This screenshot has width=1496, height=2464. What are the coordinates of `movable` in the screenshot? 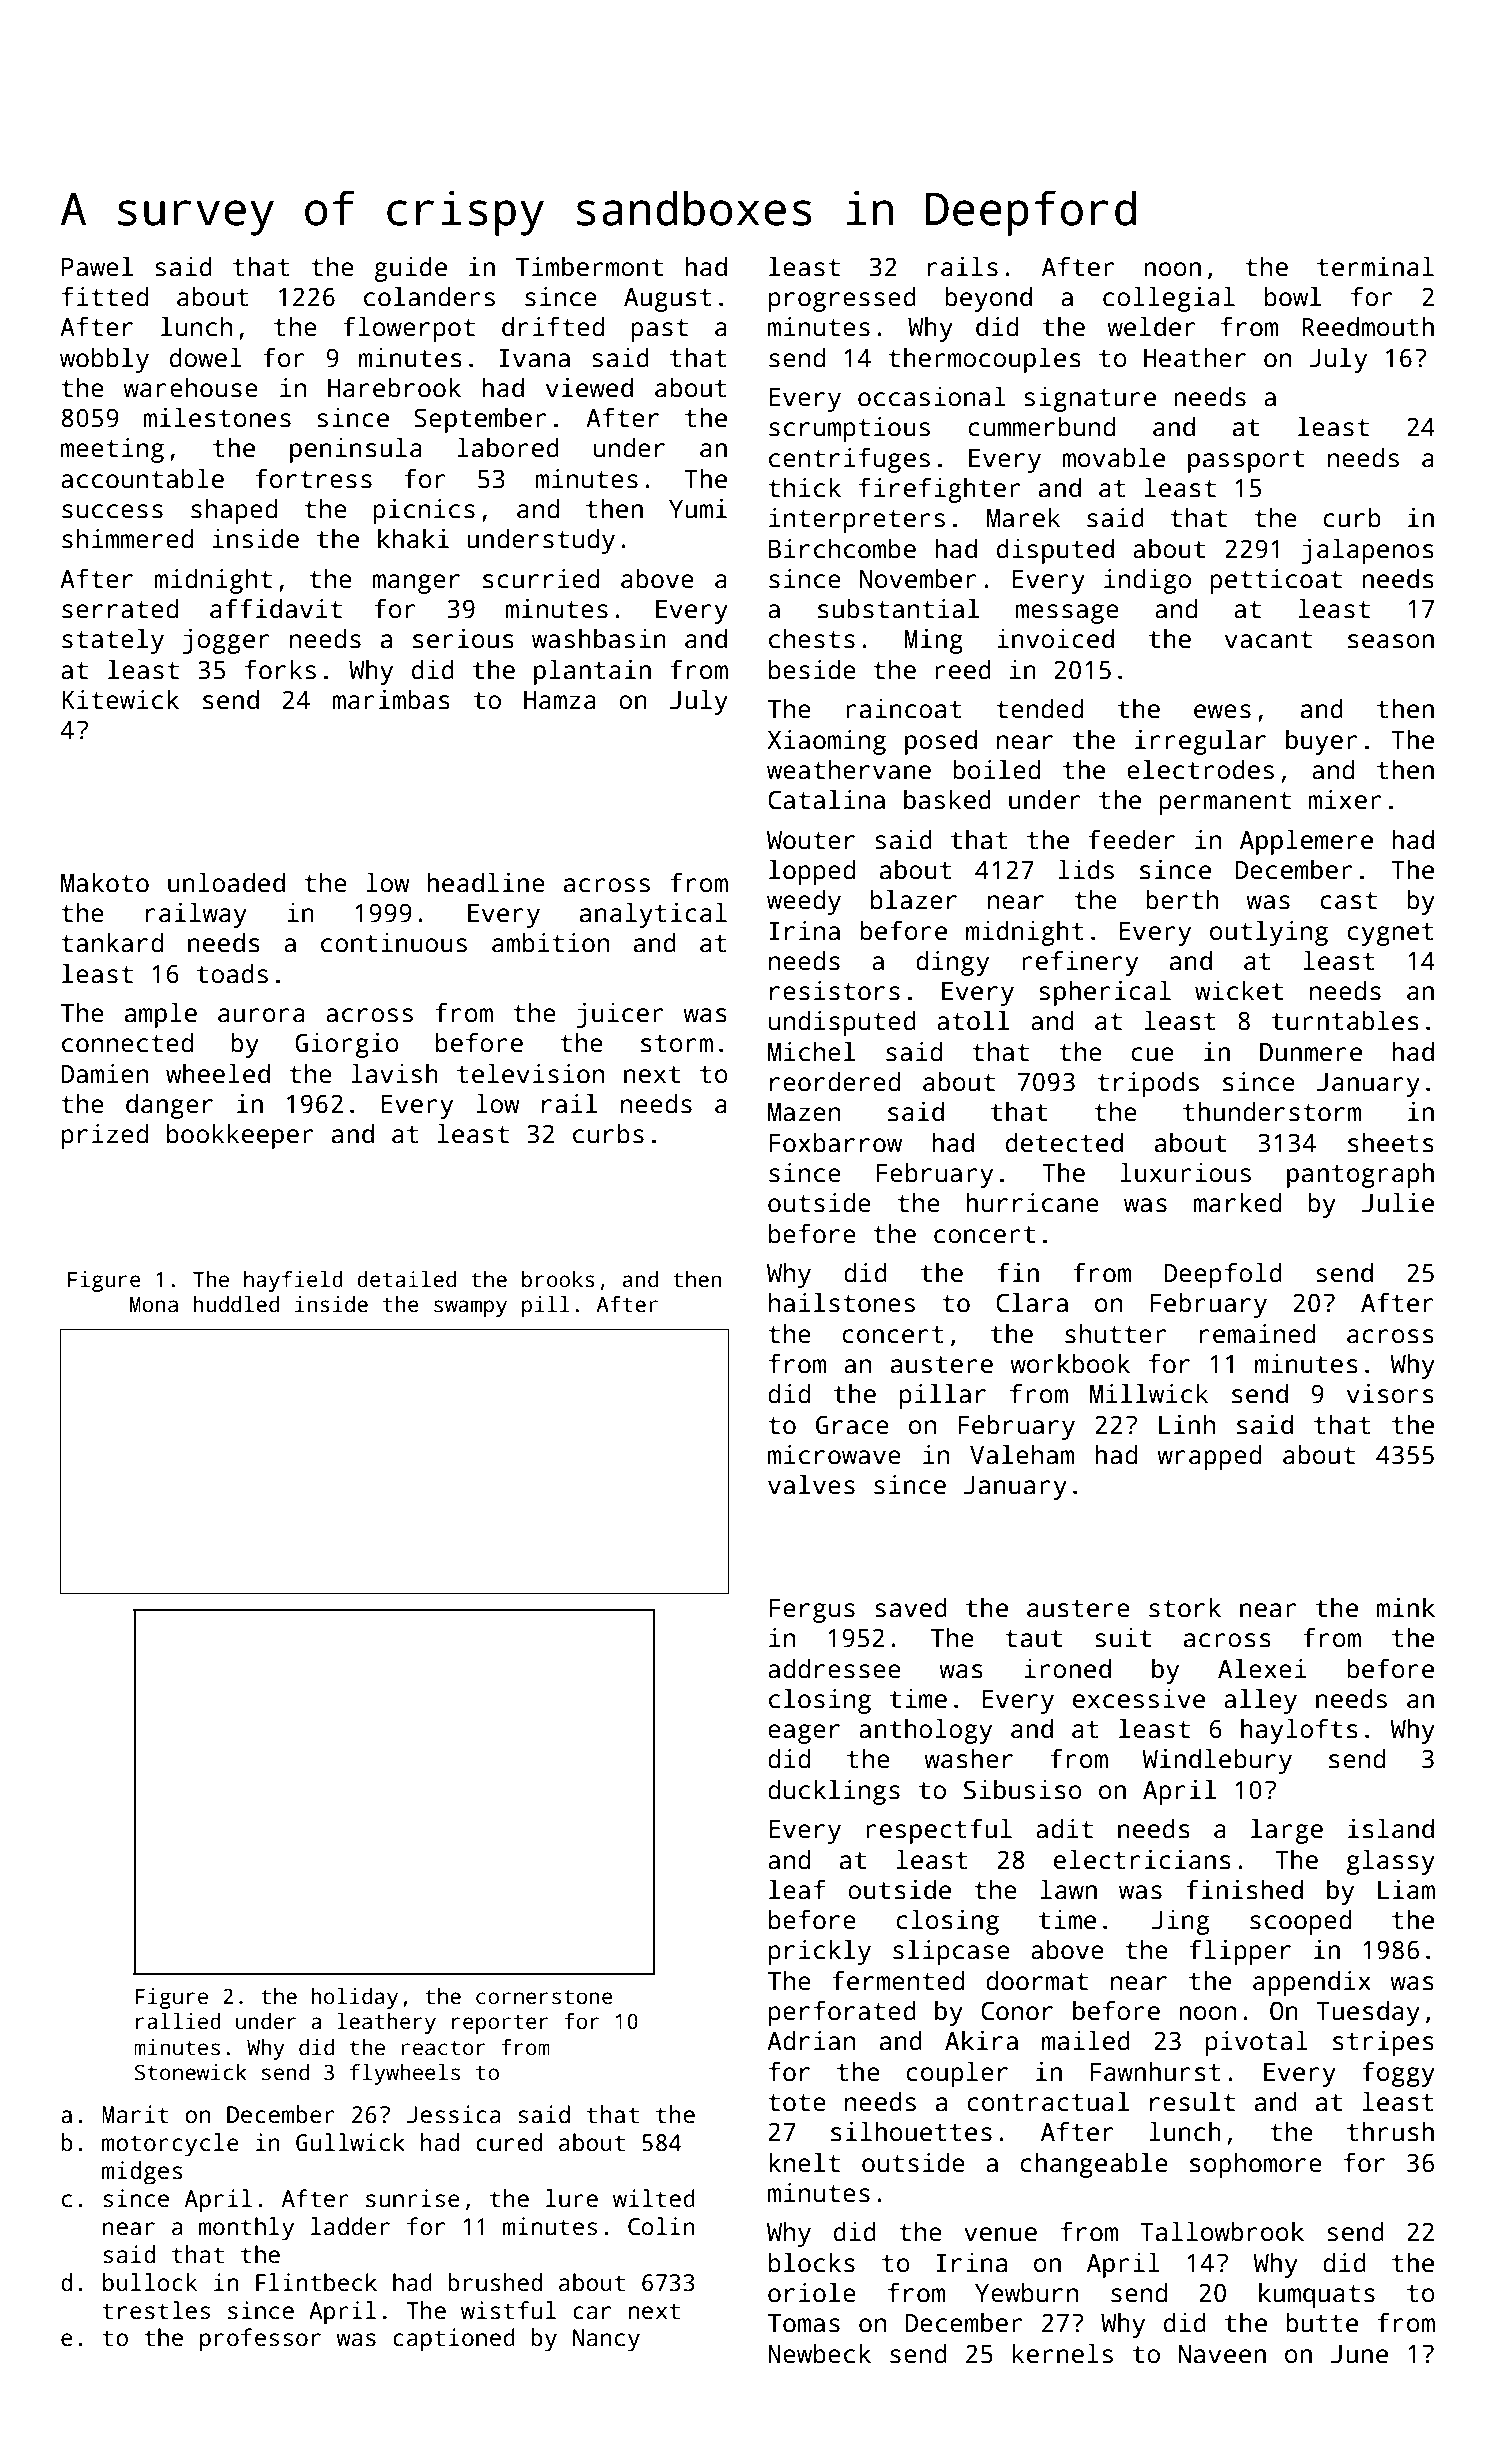 It's located at (1113, 458).
